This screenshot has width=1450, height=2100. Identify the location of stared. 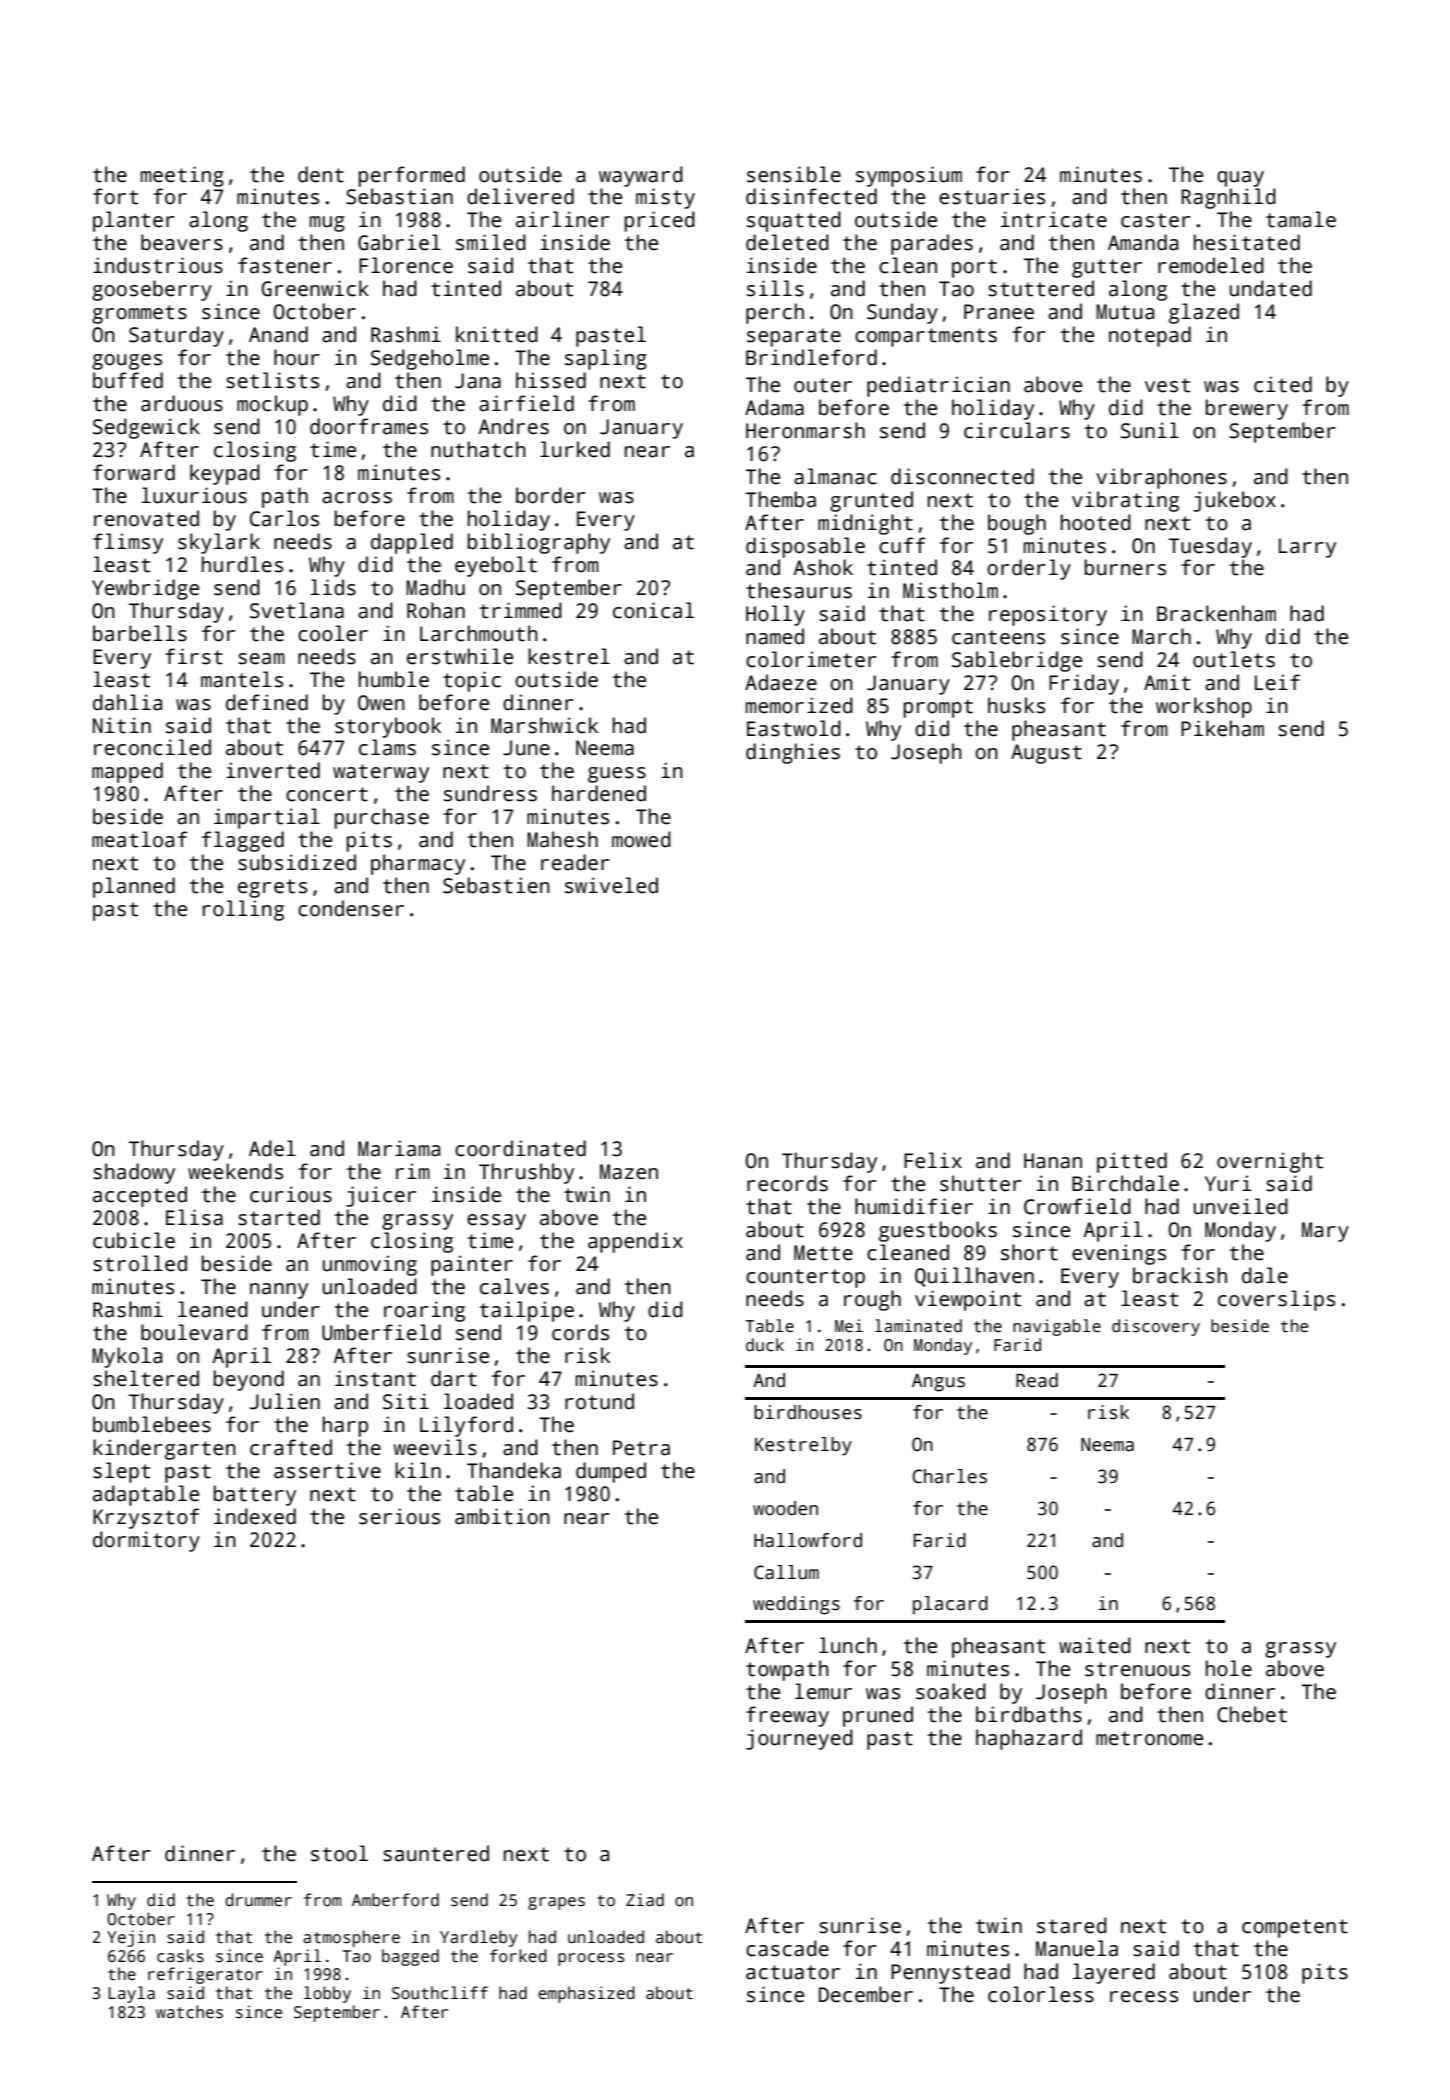
(1072, 1925).
